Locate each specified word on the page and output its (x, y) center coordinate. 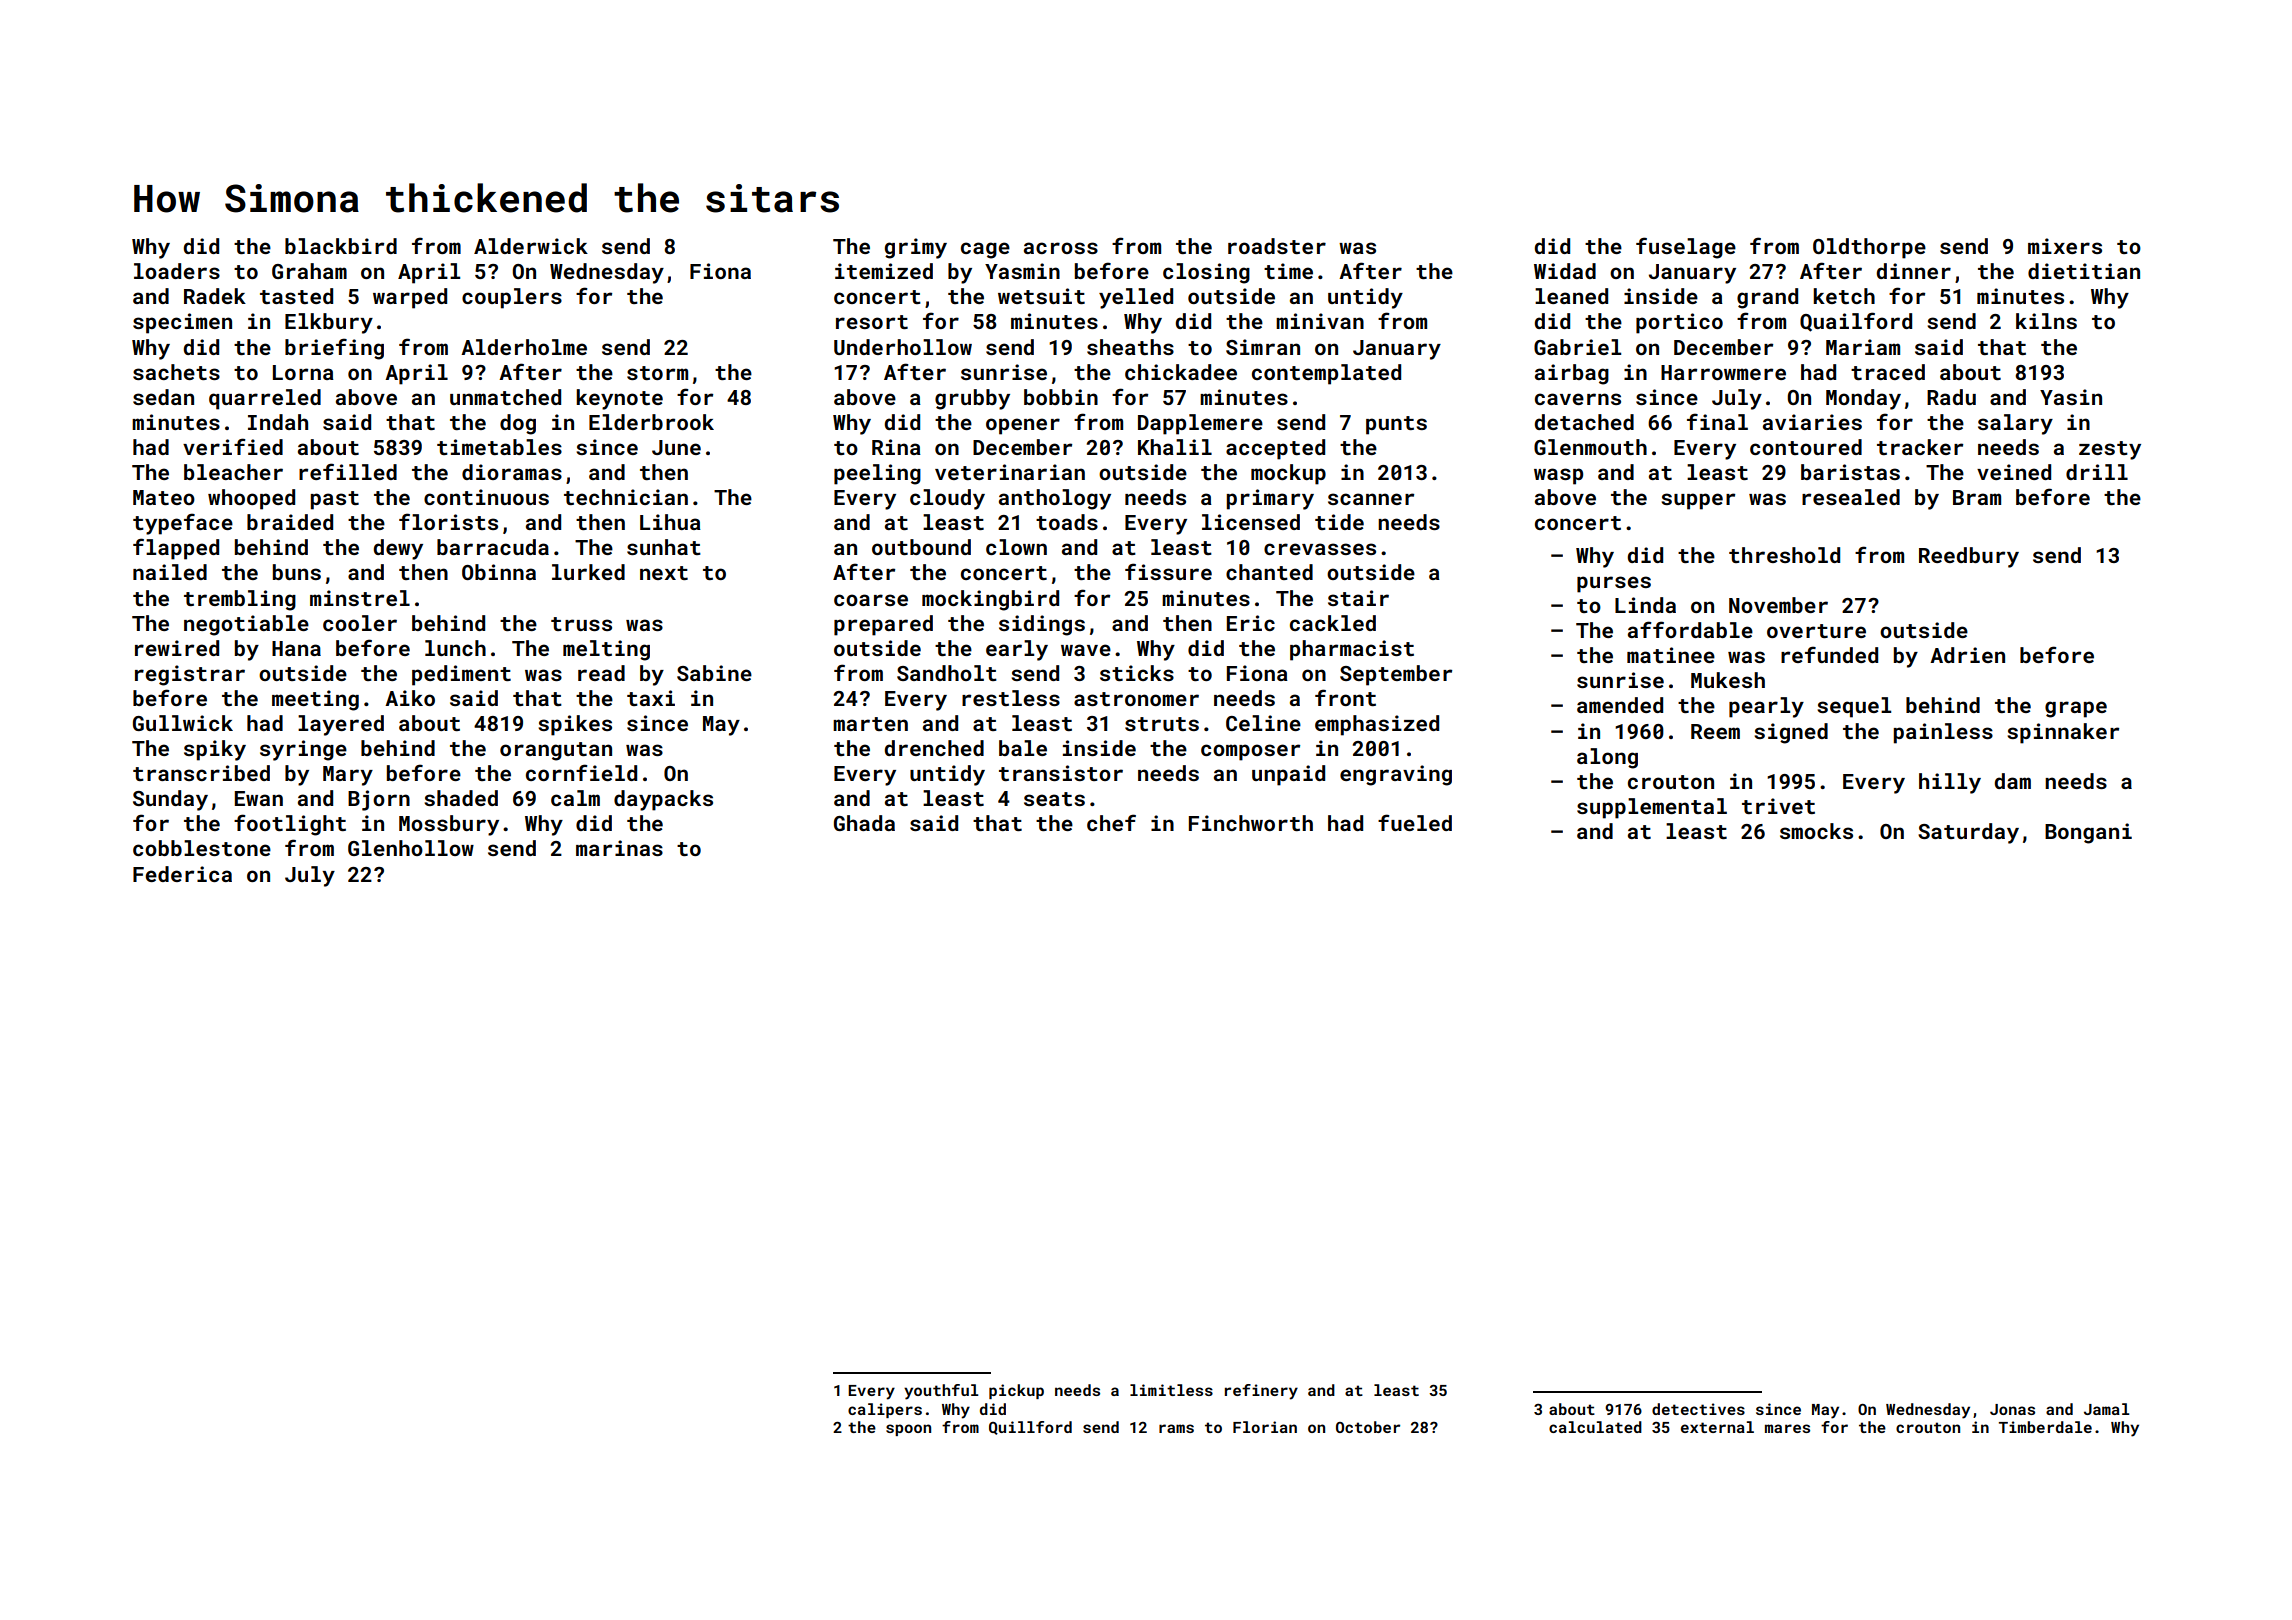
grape (2076, 709)
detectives (1698, 1409)
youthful (941, 1392)
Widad (1565, 271)
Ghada (864, 823)
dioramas (512, 472)
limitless (1171, 1390)
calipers (885, 1410)
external (1717, 1427)
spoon (908, 1430)
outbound (921, 547)
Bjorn (379, 800)
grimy (916, 248)
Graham (309, 271)
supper (1698, 501)
